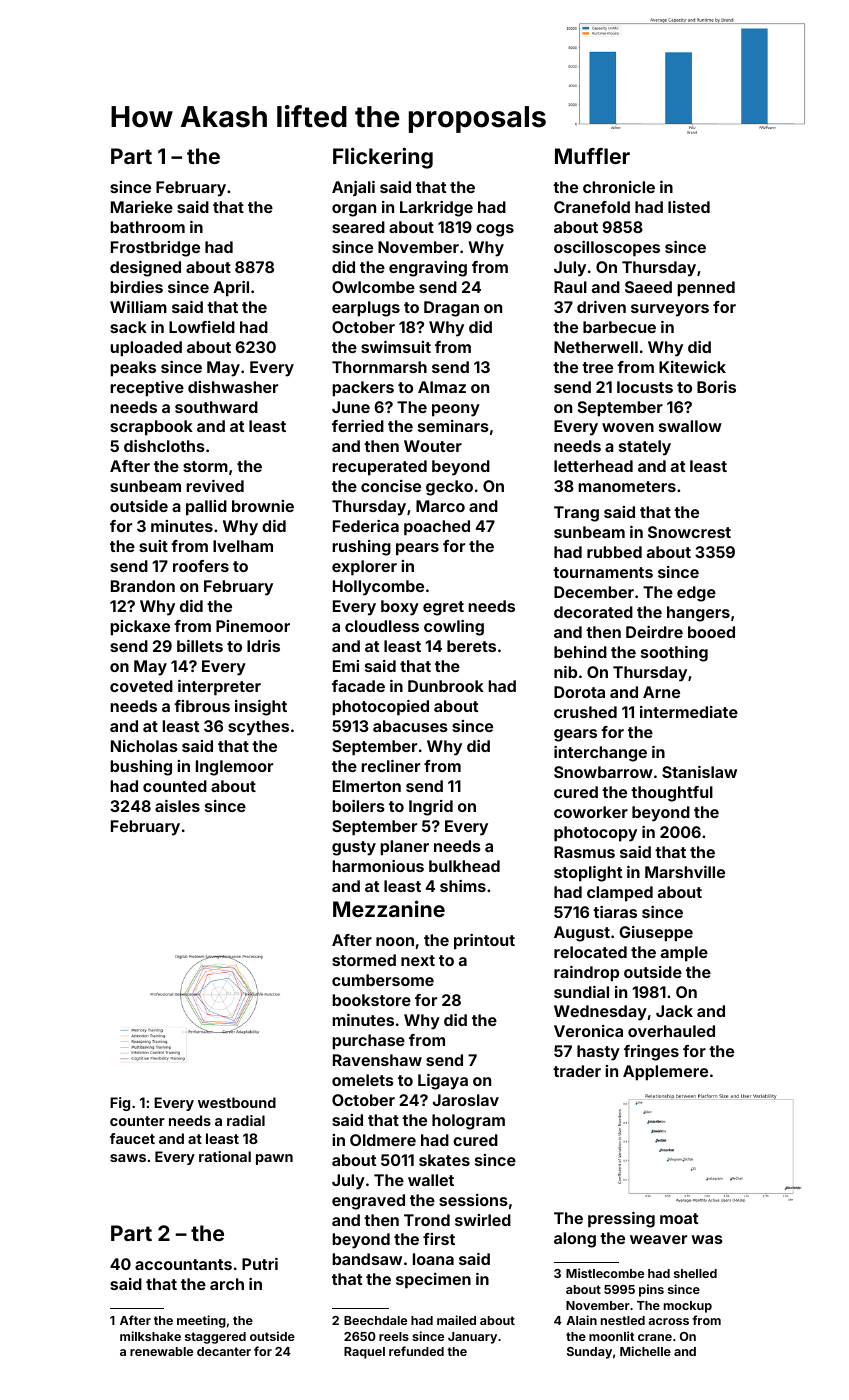 This screenshot has height=1400, width=849. Describe the element at coordinates (164, 446) in the screenshot. I see `dishcloths` at that location.
